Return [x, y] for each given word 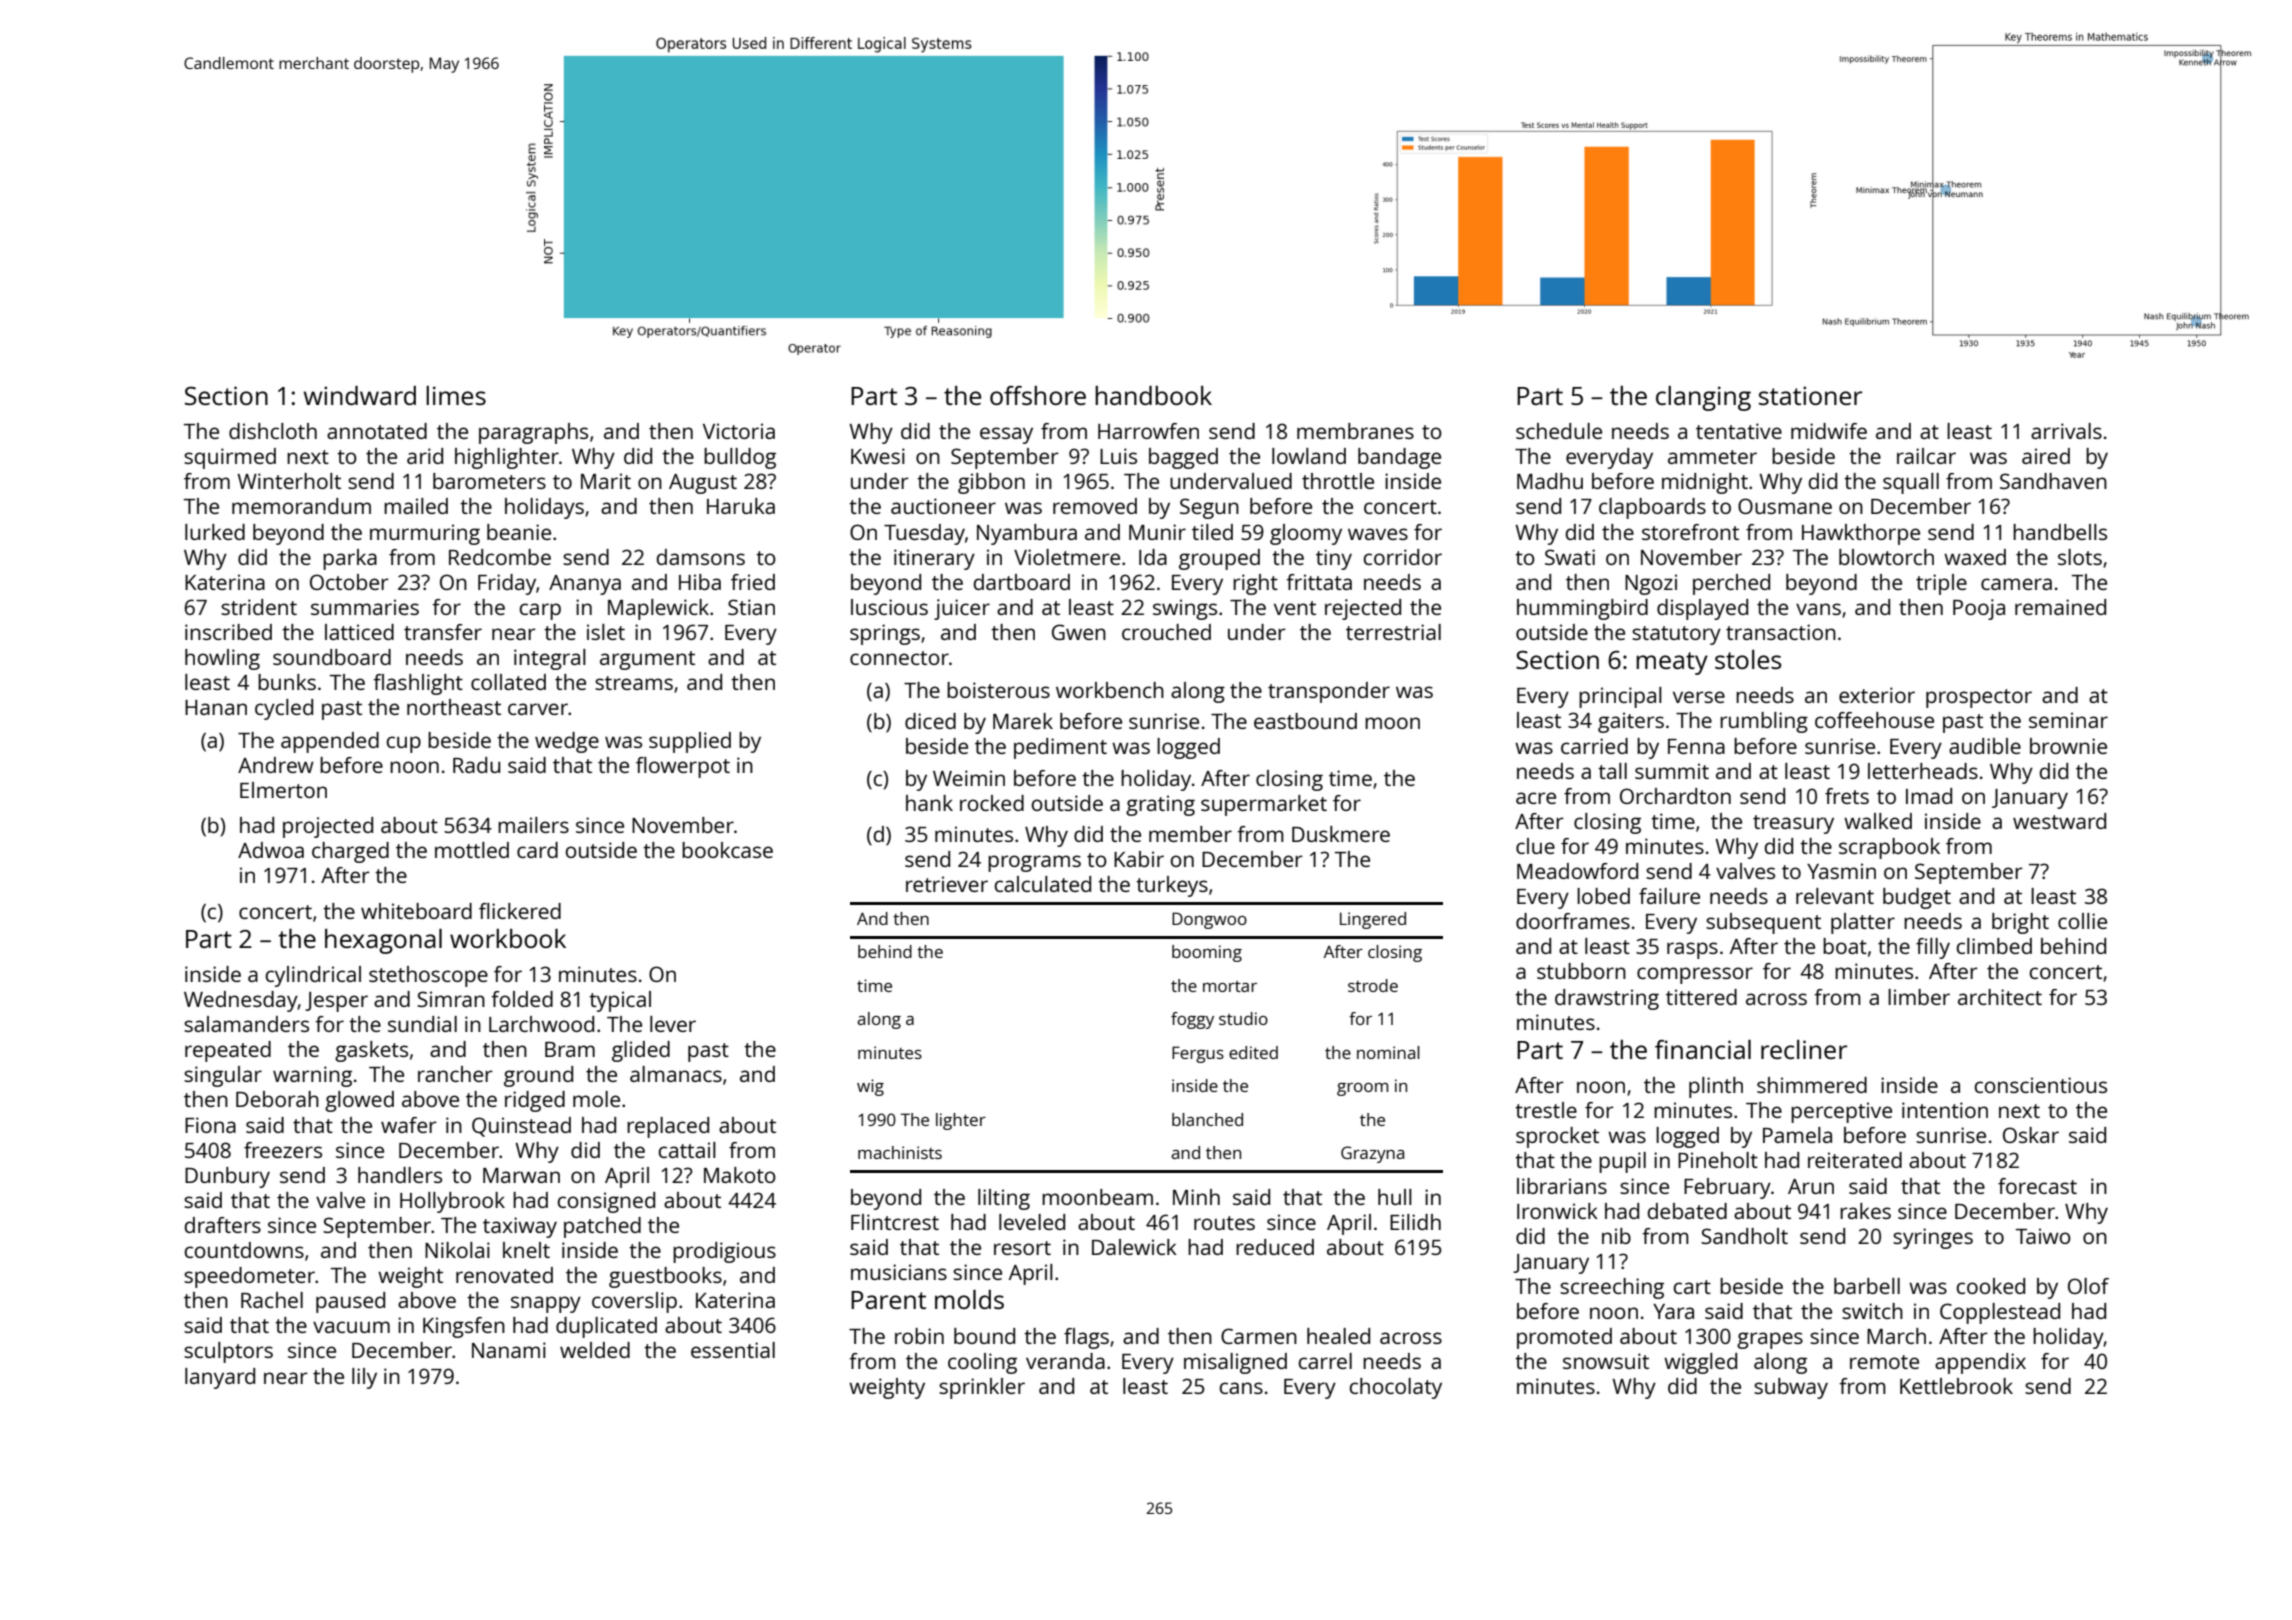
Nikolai [457, 1250]
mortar [1230, 986]
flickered [520, 911]
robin [919, 1336]
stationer [1810, 395]
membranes [1355, 431]
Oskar [2031, 1135]
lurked [215, 532]
